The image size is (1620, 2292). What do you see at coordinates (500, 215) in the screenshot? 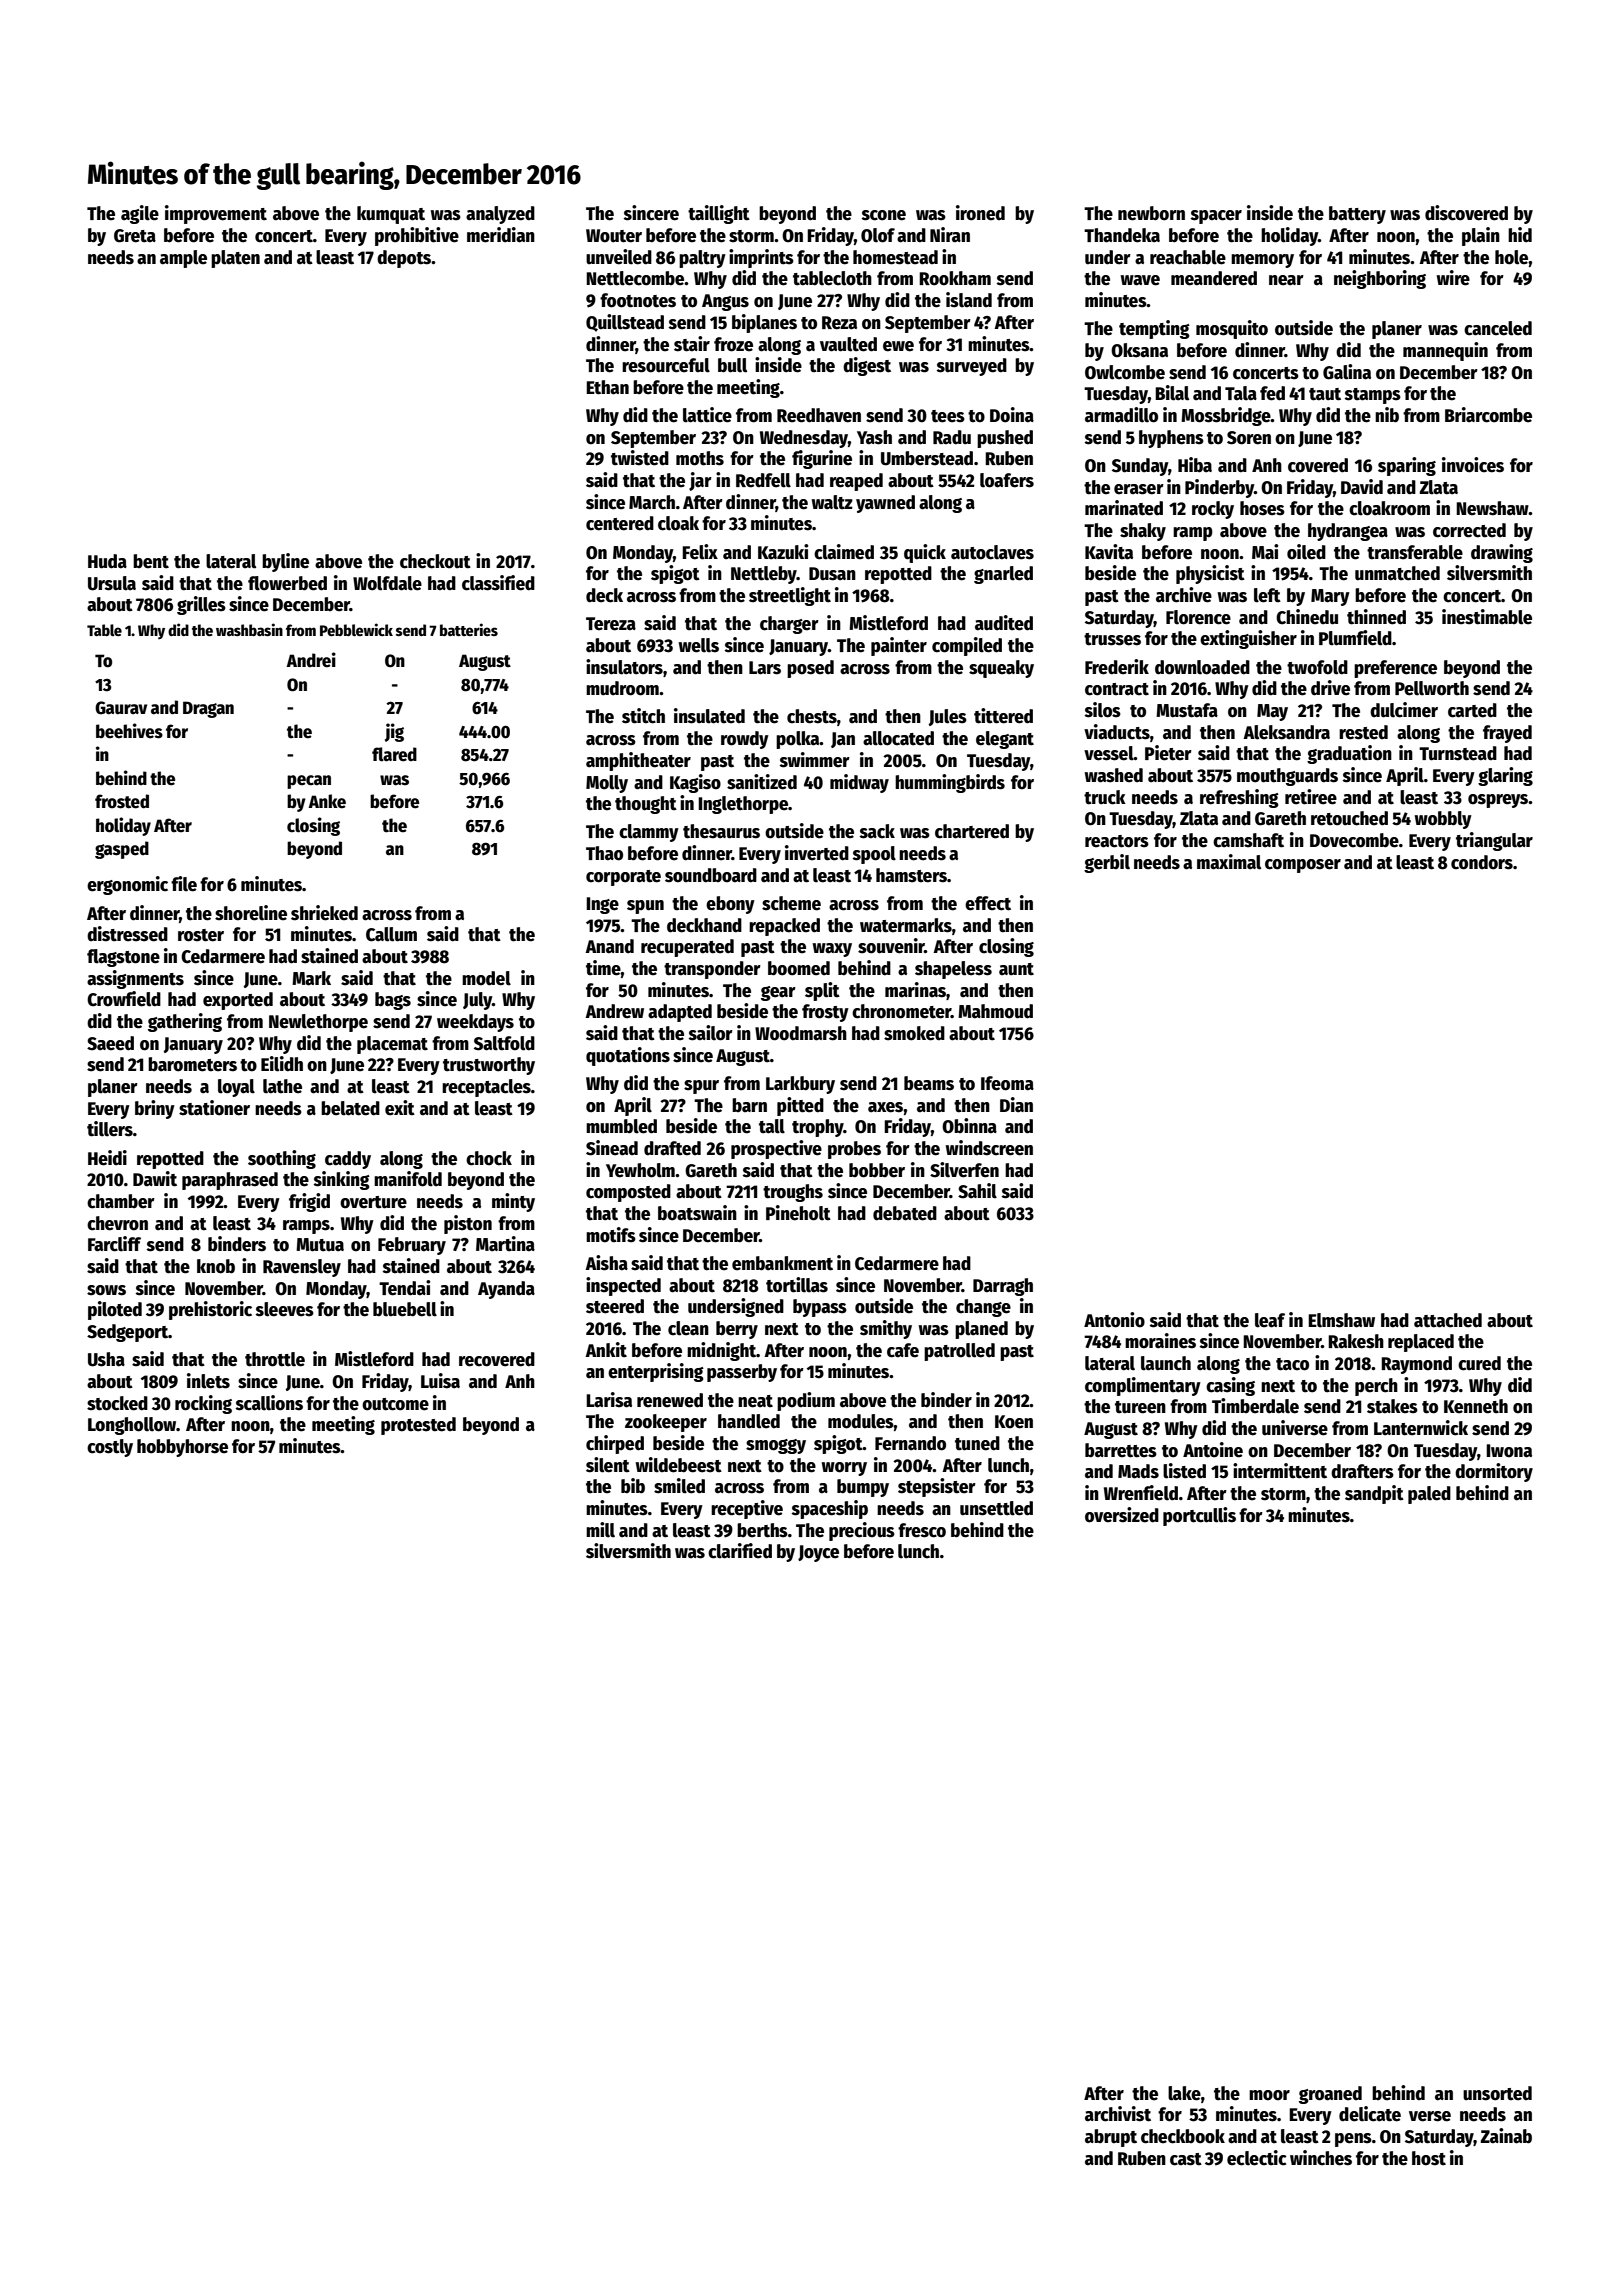
I see `analyzed` at bounding box center [500, 215].
